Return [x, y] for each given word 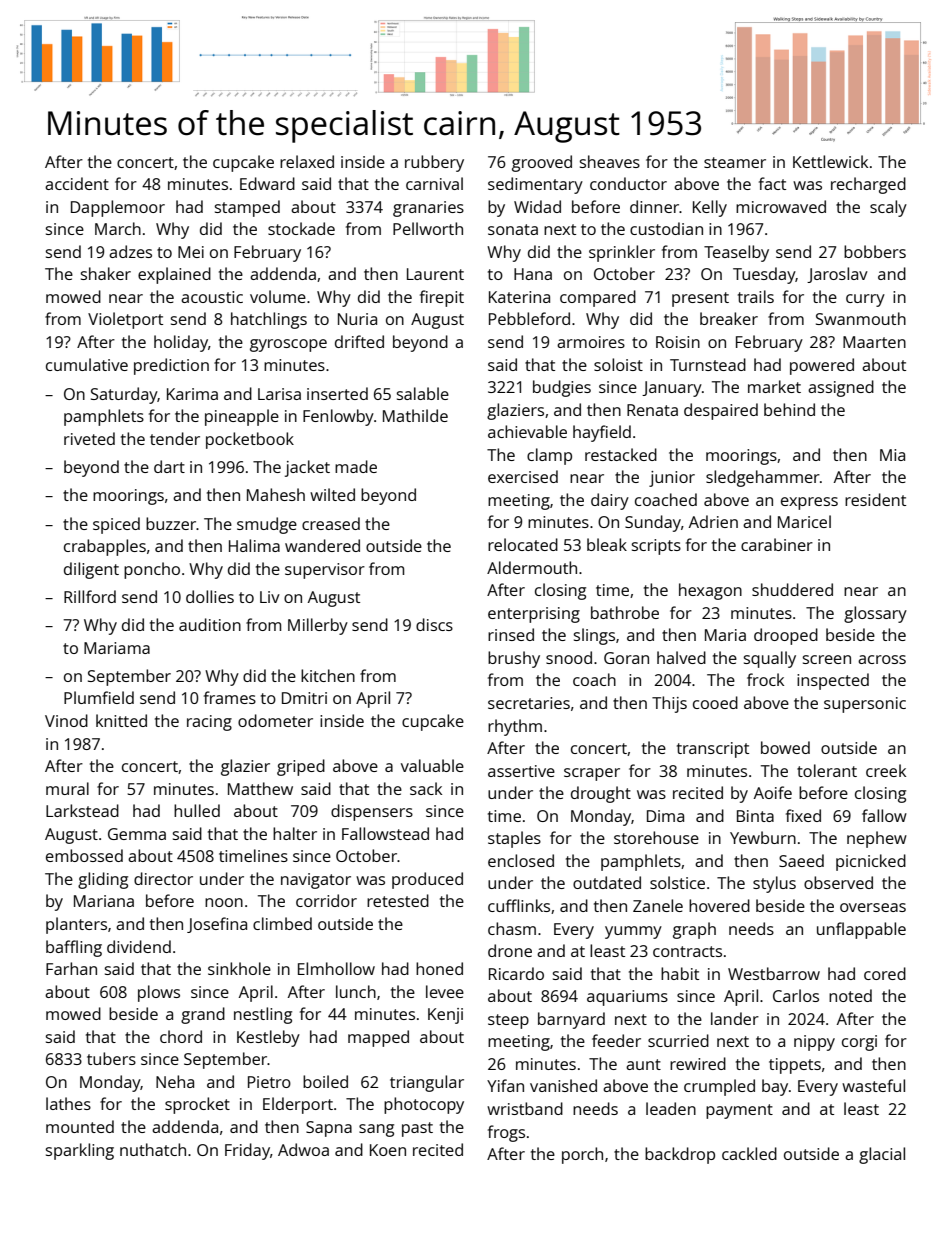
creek [886, 770]
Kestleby [268, 1038]
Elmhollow [336, 968]
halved [681, 657]
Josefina [217, 925]
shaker [106, 273]
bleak [607, 544]
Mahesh [276, 494]
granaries [428, 209]
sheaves [610, 161]
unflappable [861, 930]
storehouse [656, 837]
